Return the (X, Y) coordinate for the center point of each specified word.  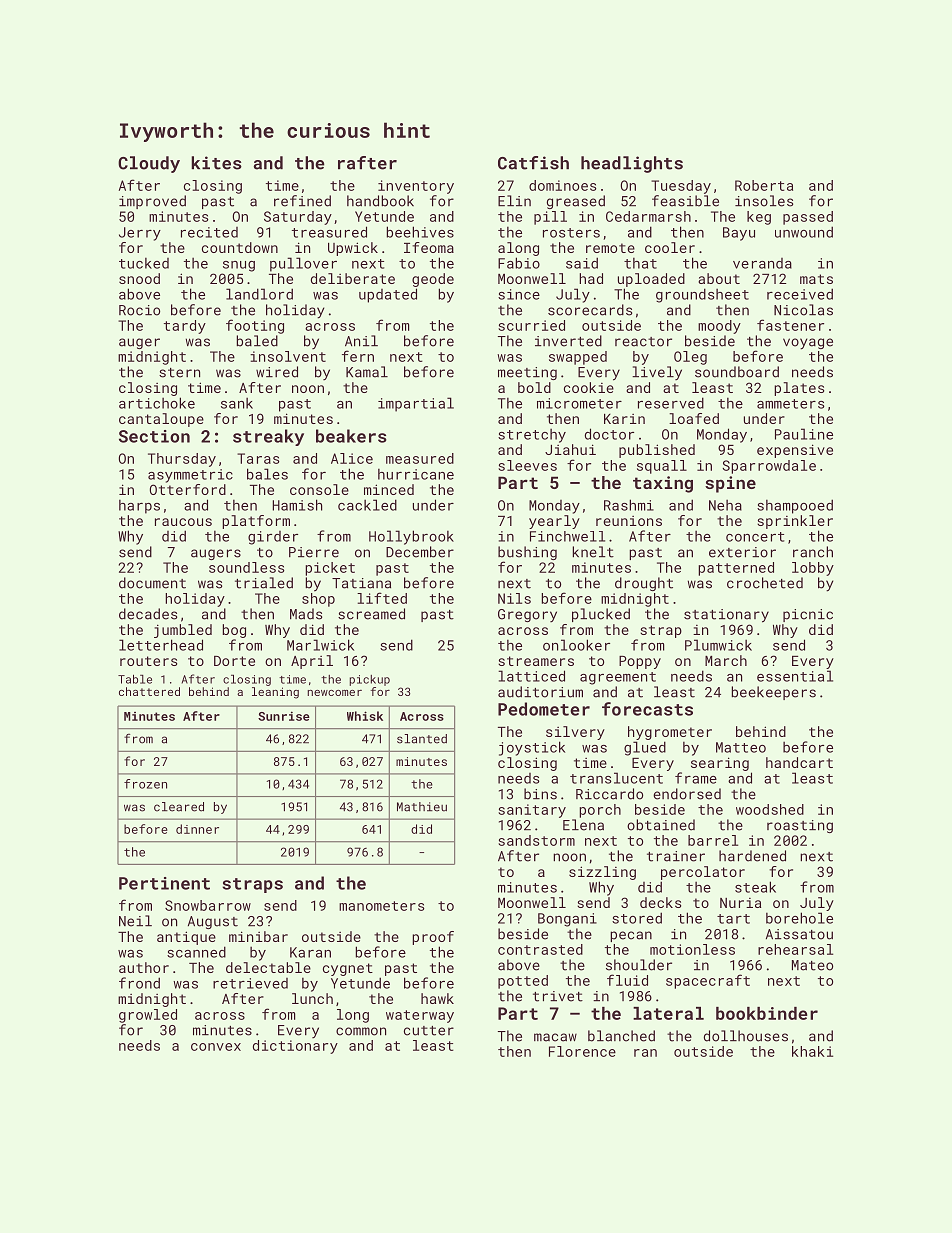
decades (148, 614)
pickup (369, 680)
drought (644, 584)
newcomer (334, 693)
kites (216, 163)
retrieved (250, 983)
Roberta (764, 185)
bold (534, 387)
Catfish (533, 163)
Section (154, 436)
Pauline (804, 434)
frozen (145, 784)
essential (795, 676)
